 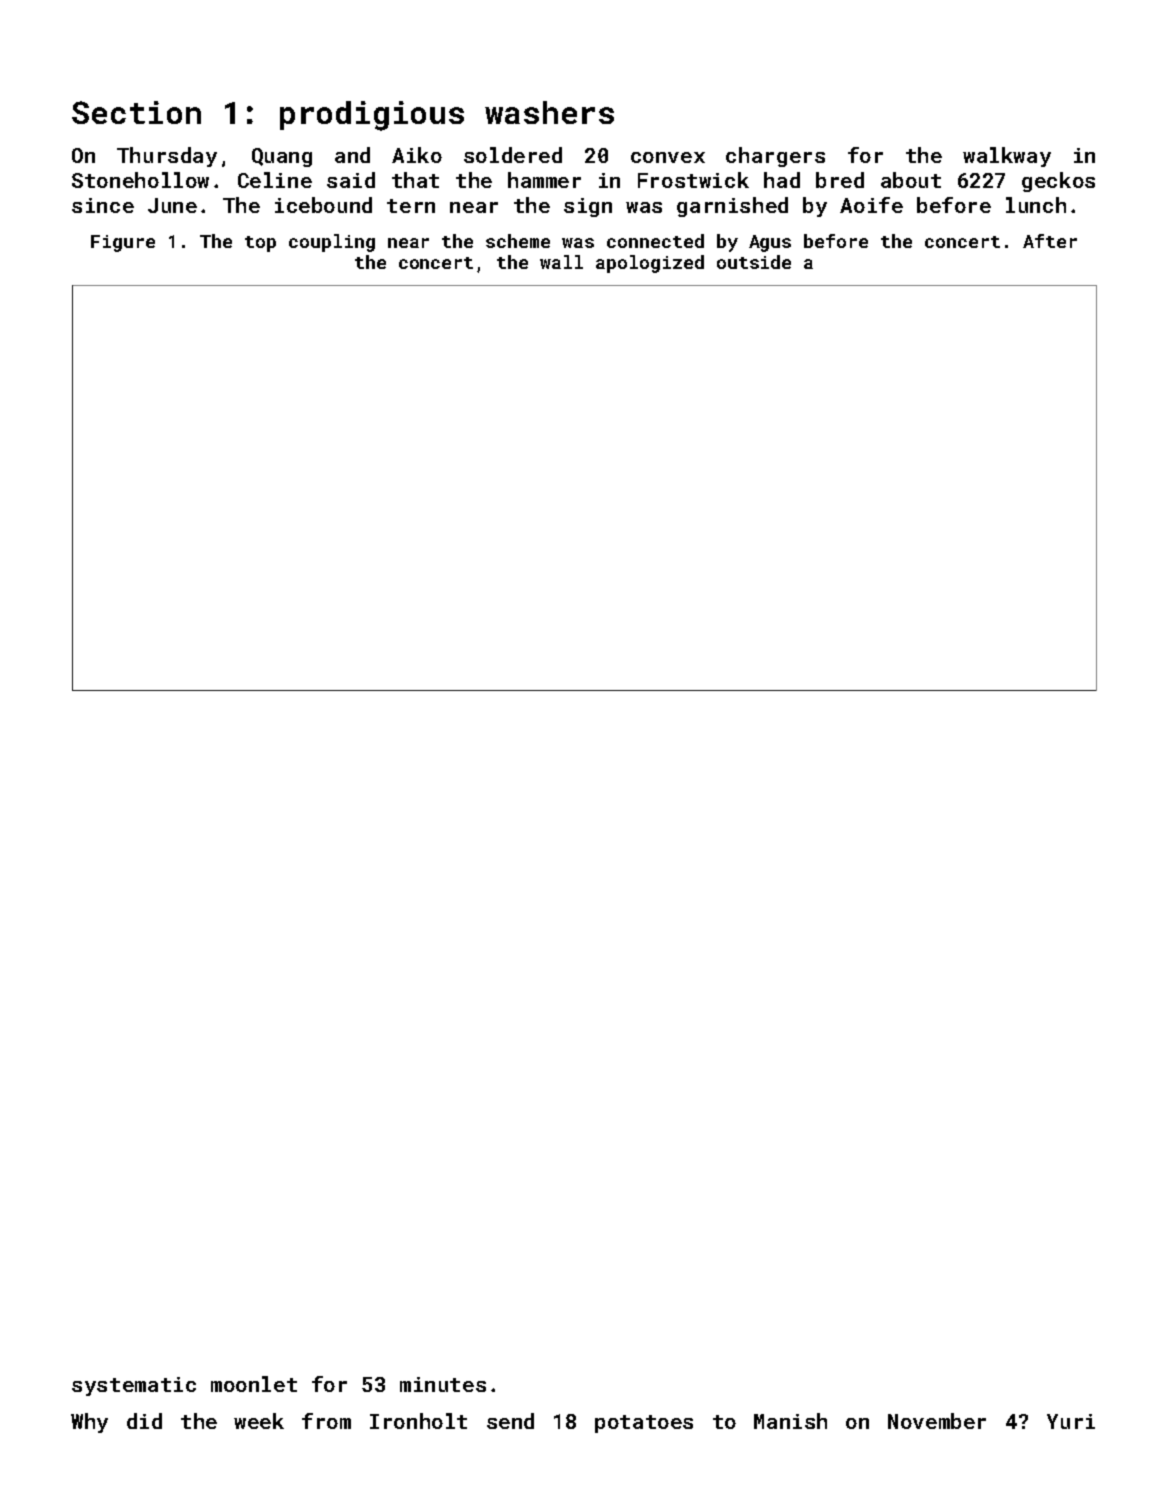 I want to click on did, so click(x=144, y=1421).
